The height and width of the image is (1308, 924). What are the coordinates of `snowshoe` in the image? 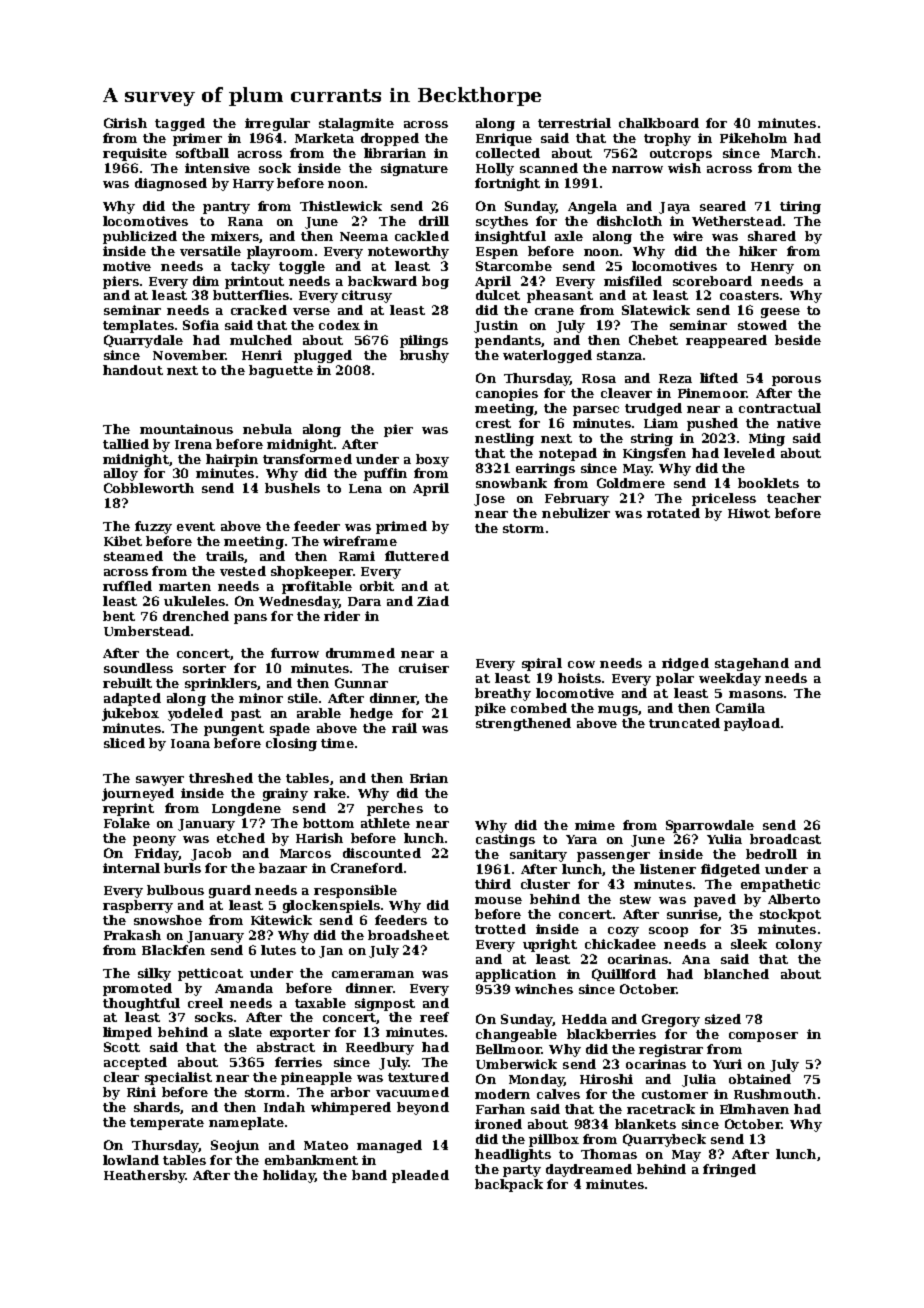 It's located at (168, 920).
